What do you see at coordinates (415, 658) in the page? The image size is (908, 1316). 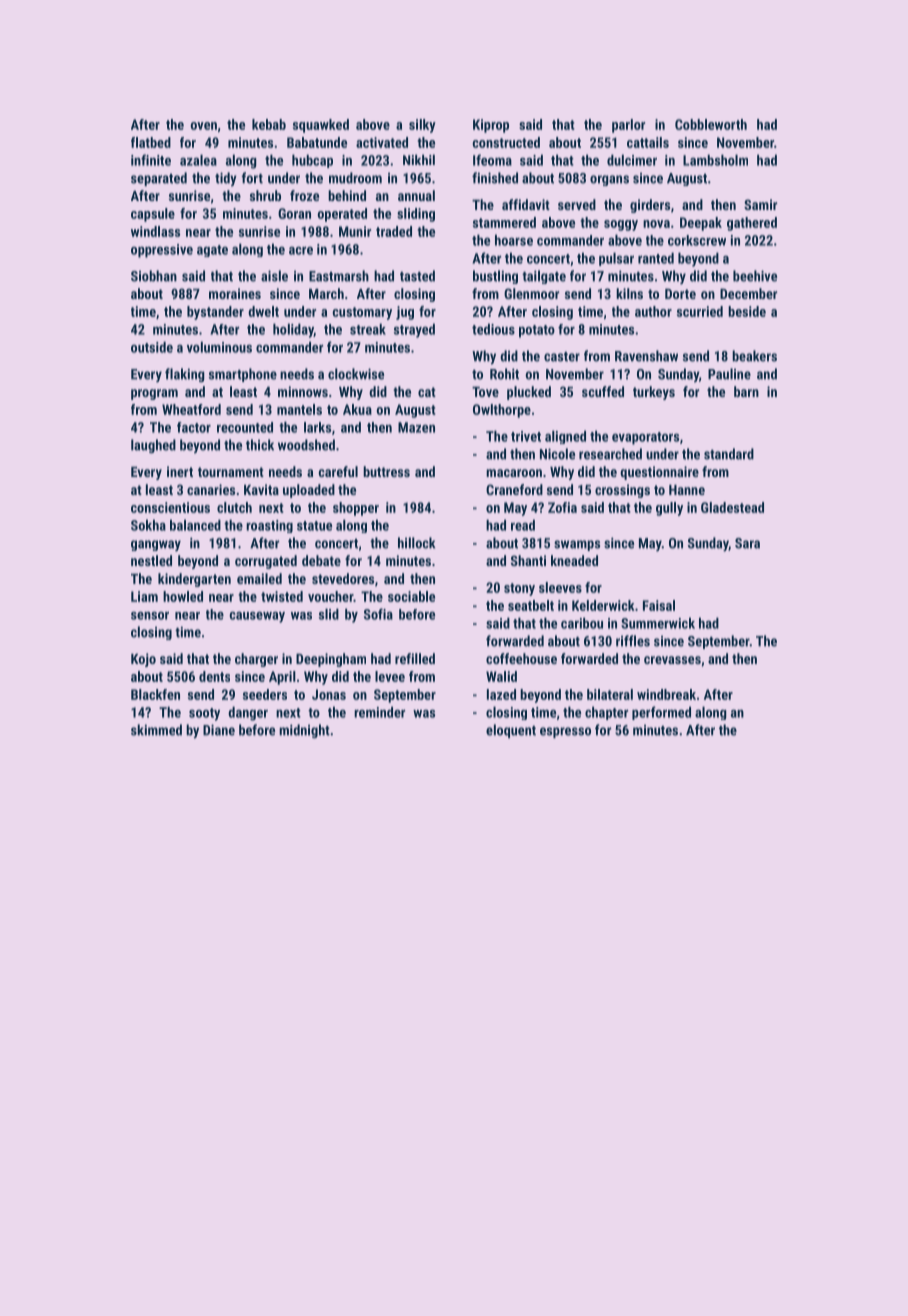 I see `refilled` at bounding box center [415, 658].
